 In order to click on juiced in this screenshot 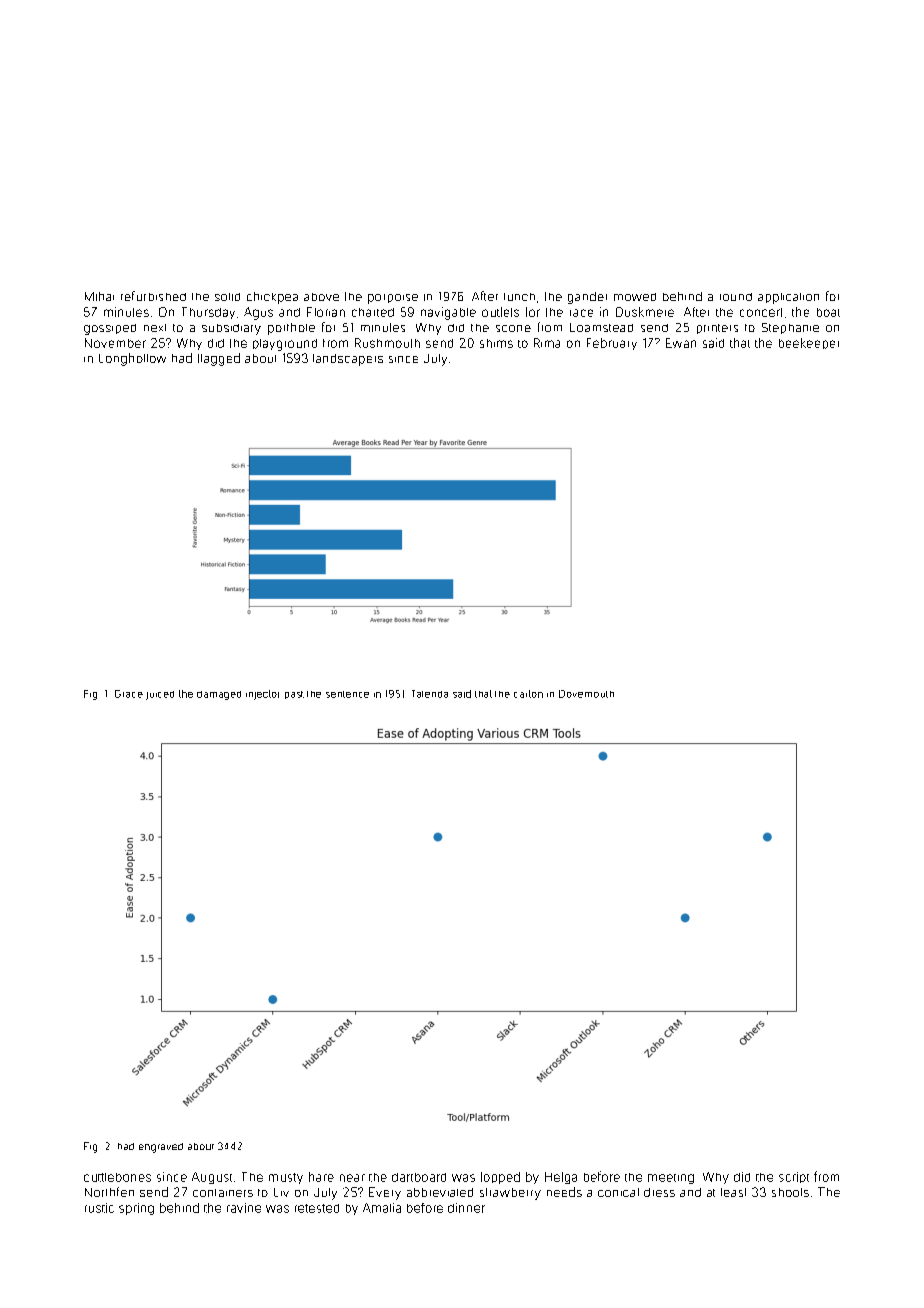, I will do `click(160, 695)`.
